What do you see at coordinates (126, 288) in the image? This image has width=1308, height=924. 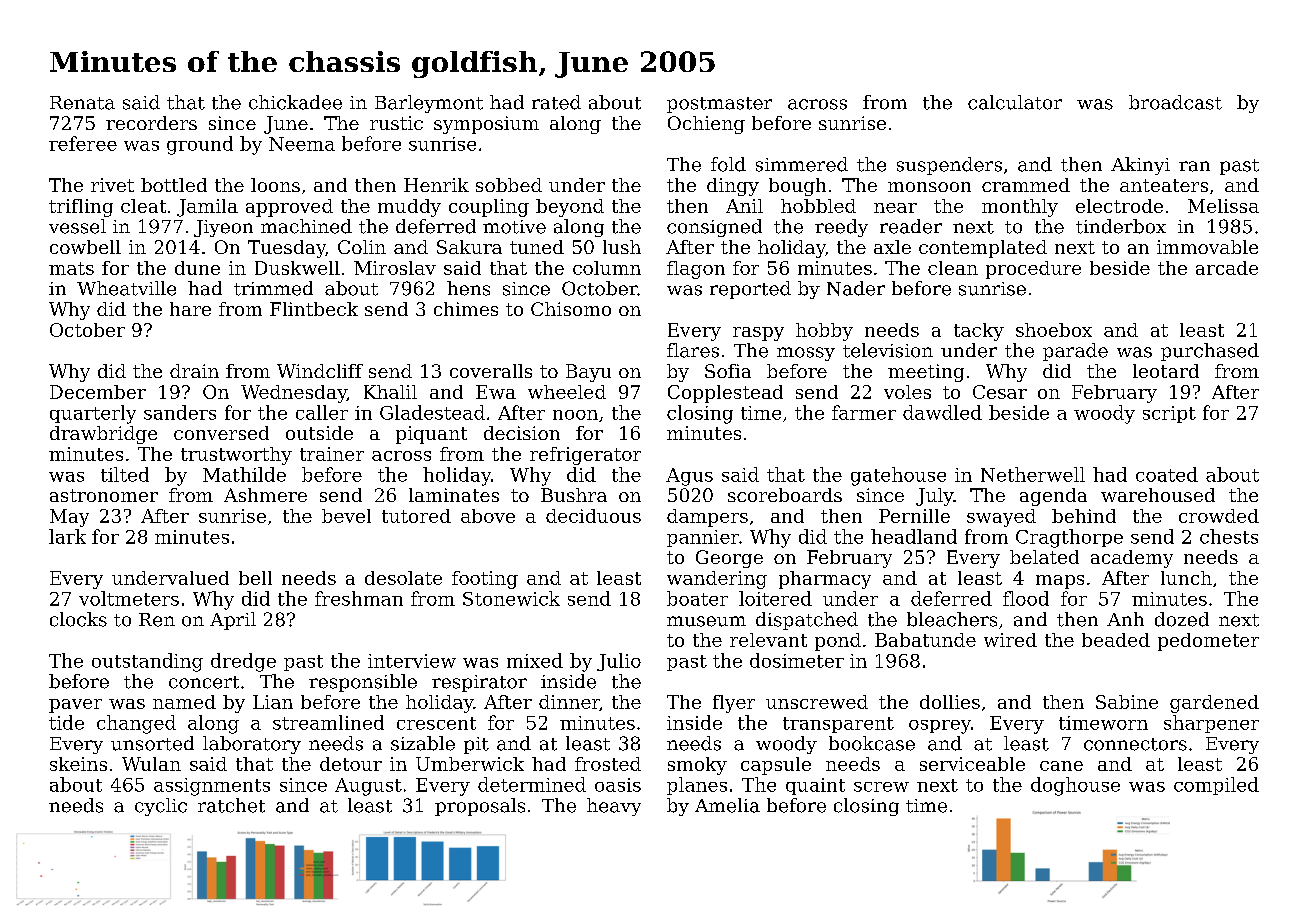 I see `Wheatville` at bounding box center [126, 288].
